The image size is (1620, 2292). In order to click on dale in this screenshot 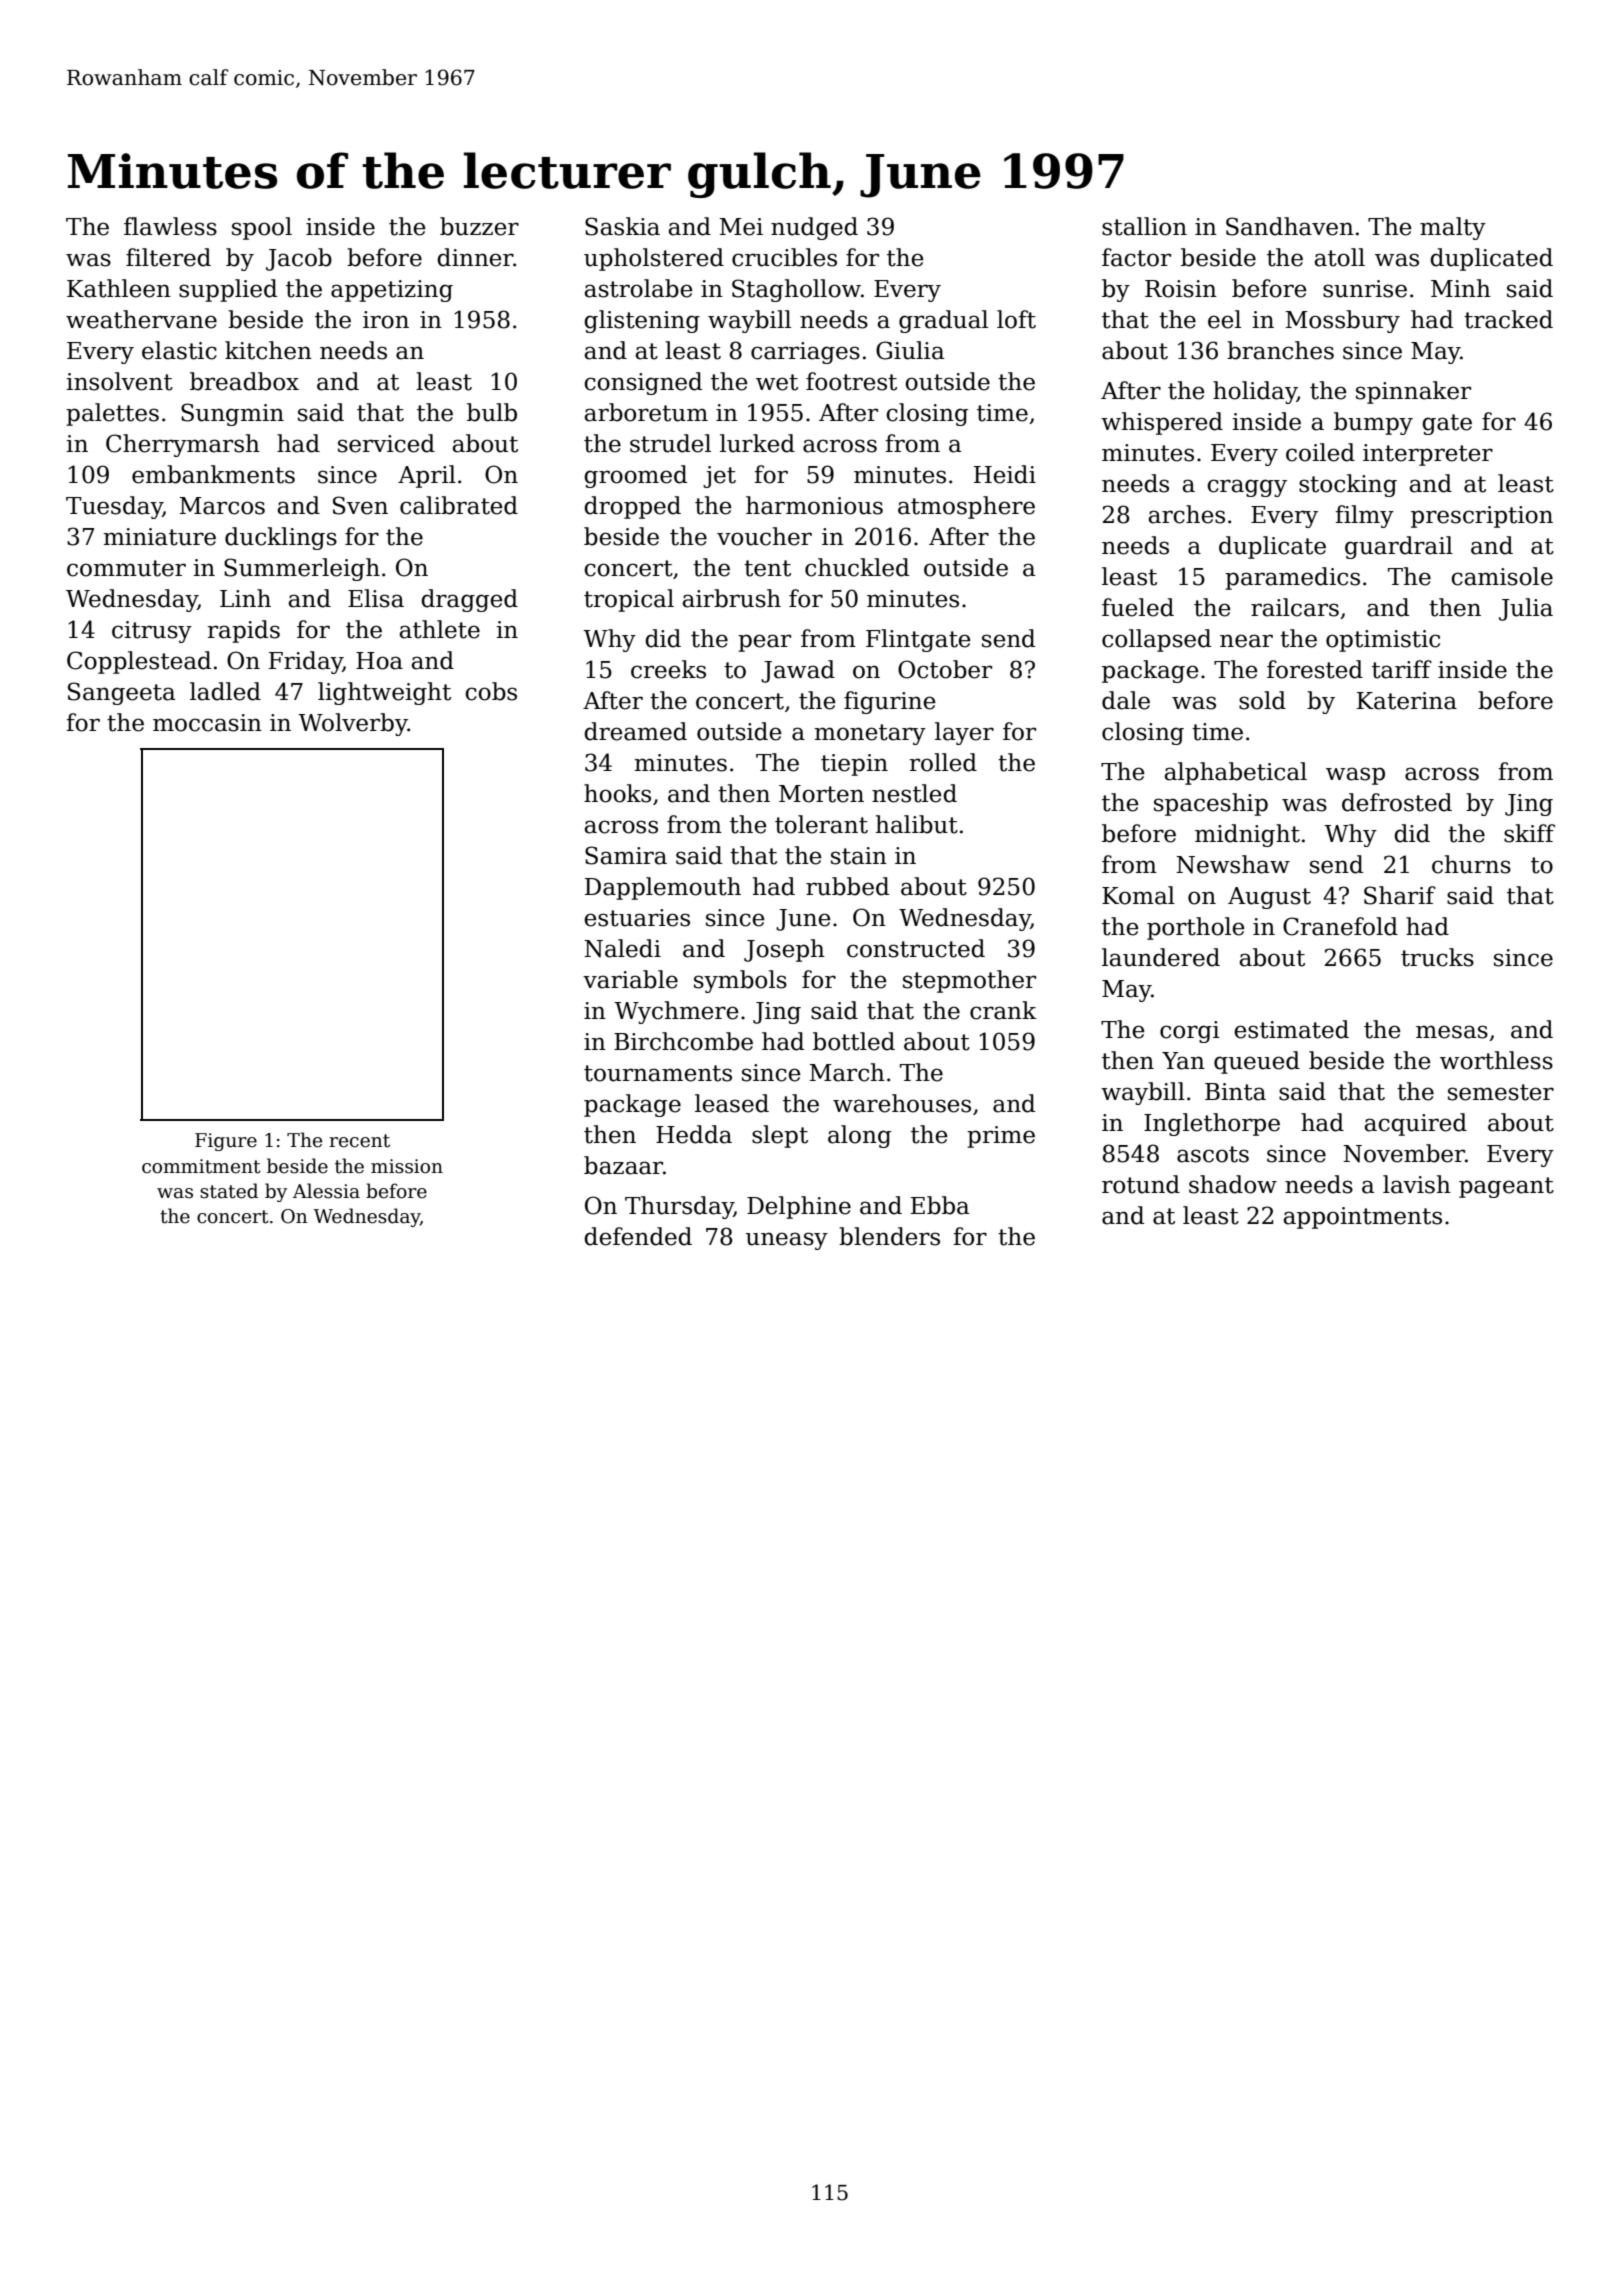, I will do `click(1126, 700)`.
